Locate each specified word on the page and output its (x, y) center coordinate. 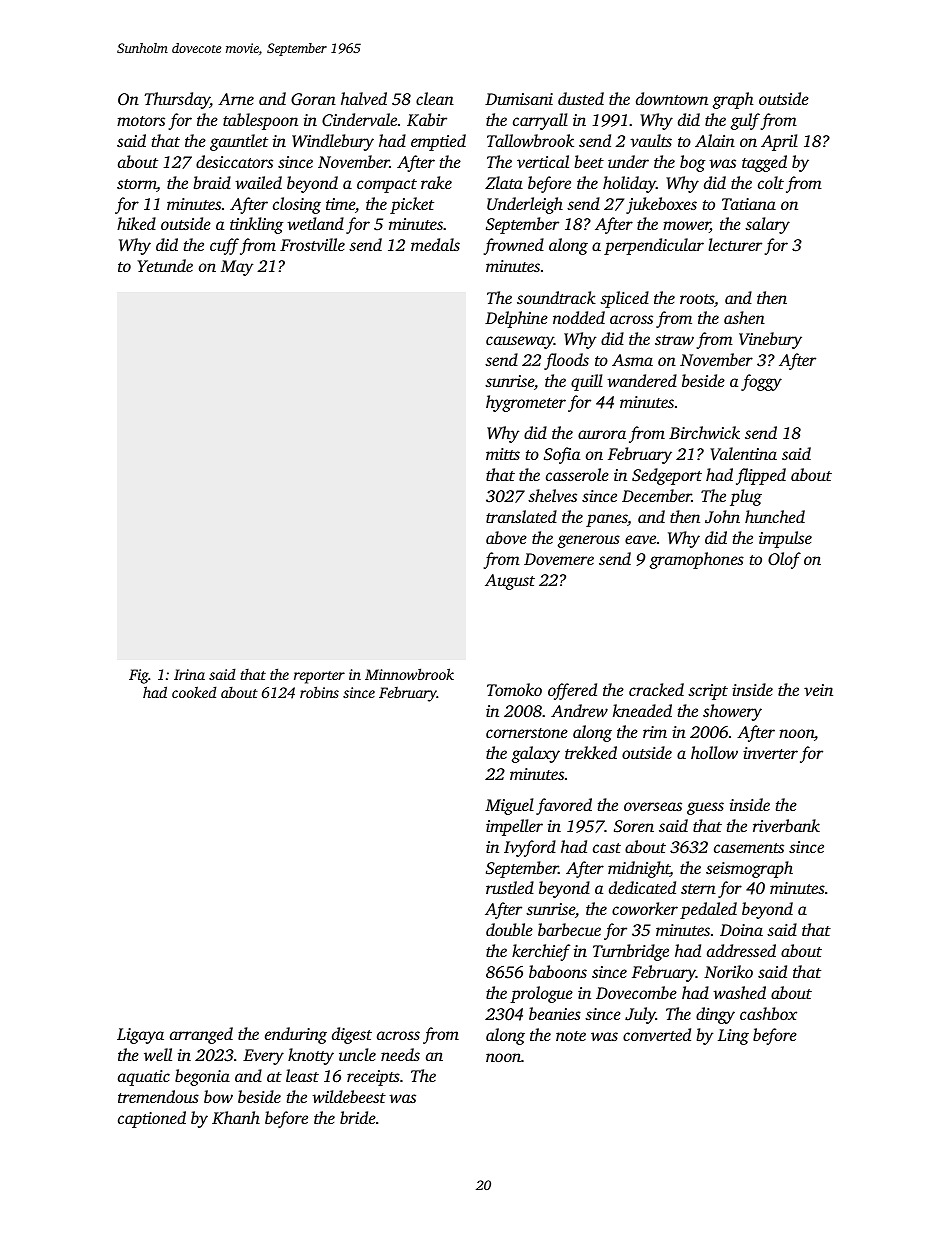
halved (364, 98)
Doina (741, 930)
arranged (201, 1035)
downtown (672, 98)
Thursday (177, 100)
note (571, 1036)
